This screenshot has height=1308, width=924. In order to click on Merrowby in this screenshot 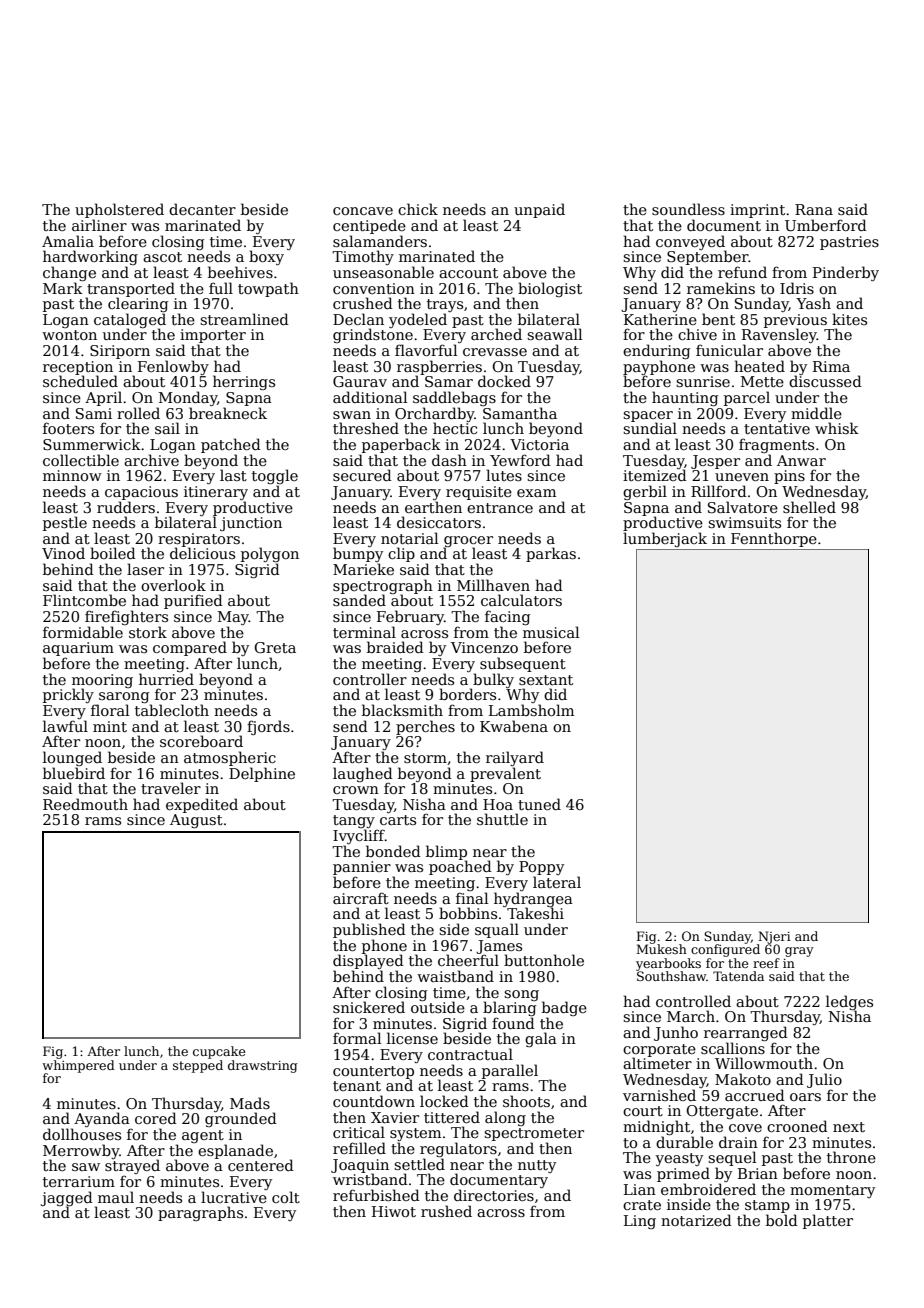, I will do `click(81, 1152)`.
